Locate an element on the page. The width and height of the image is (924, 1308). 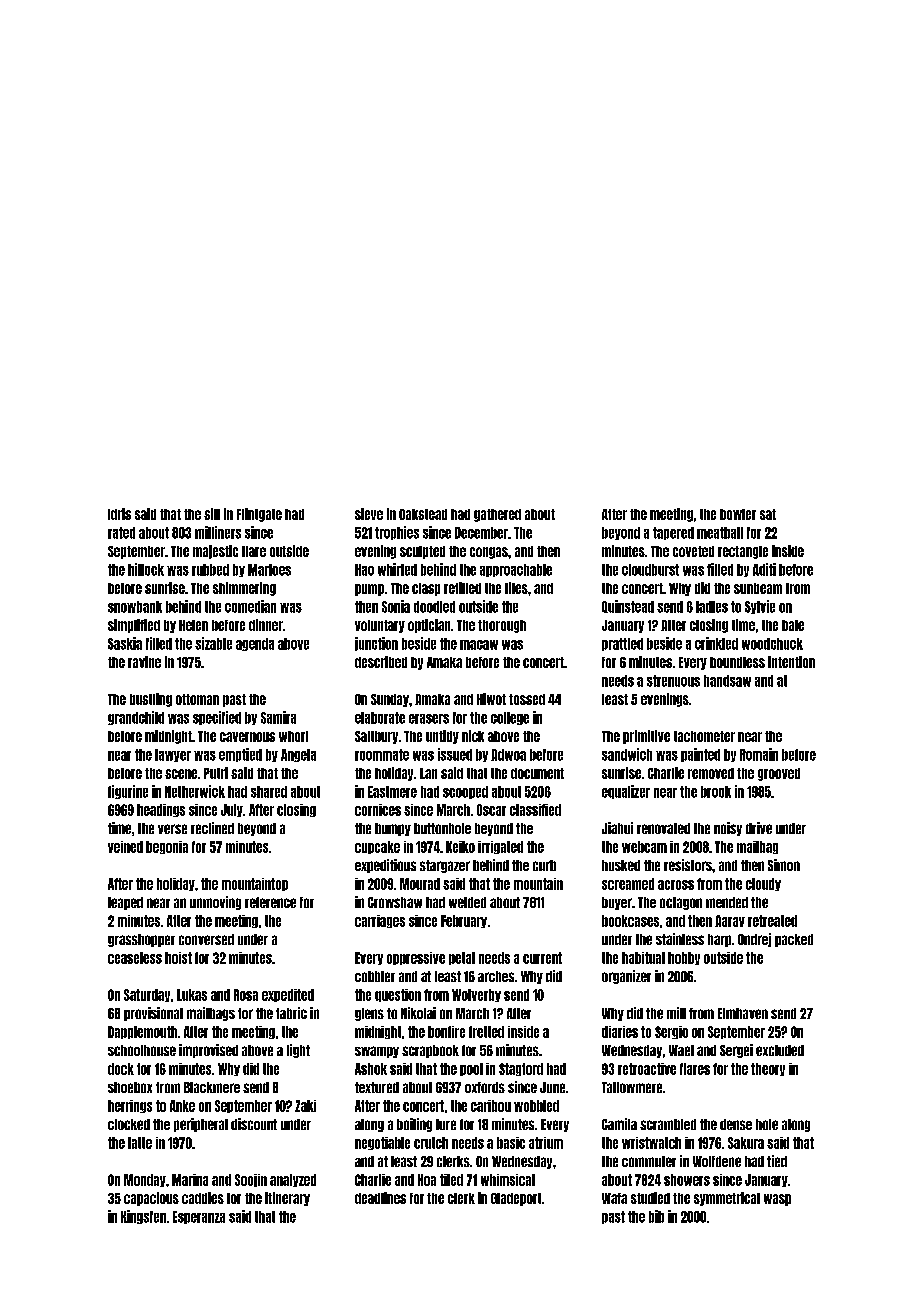
intention is located at coordinates (791, 662).
